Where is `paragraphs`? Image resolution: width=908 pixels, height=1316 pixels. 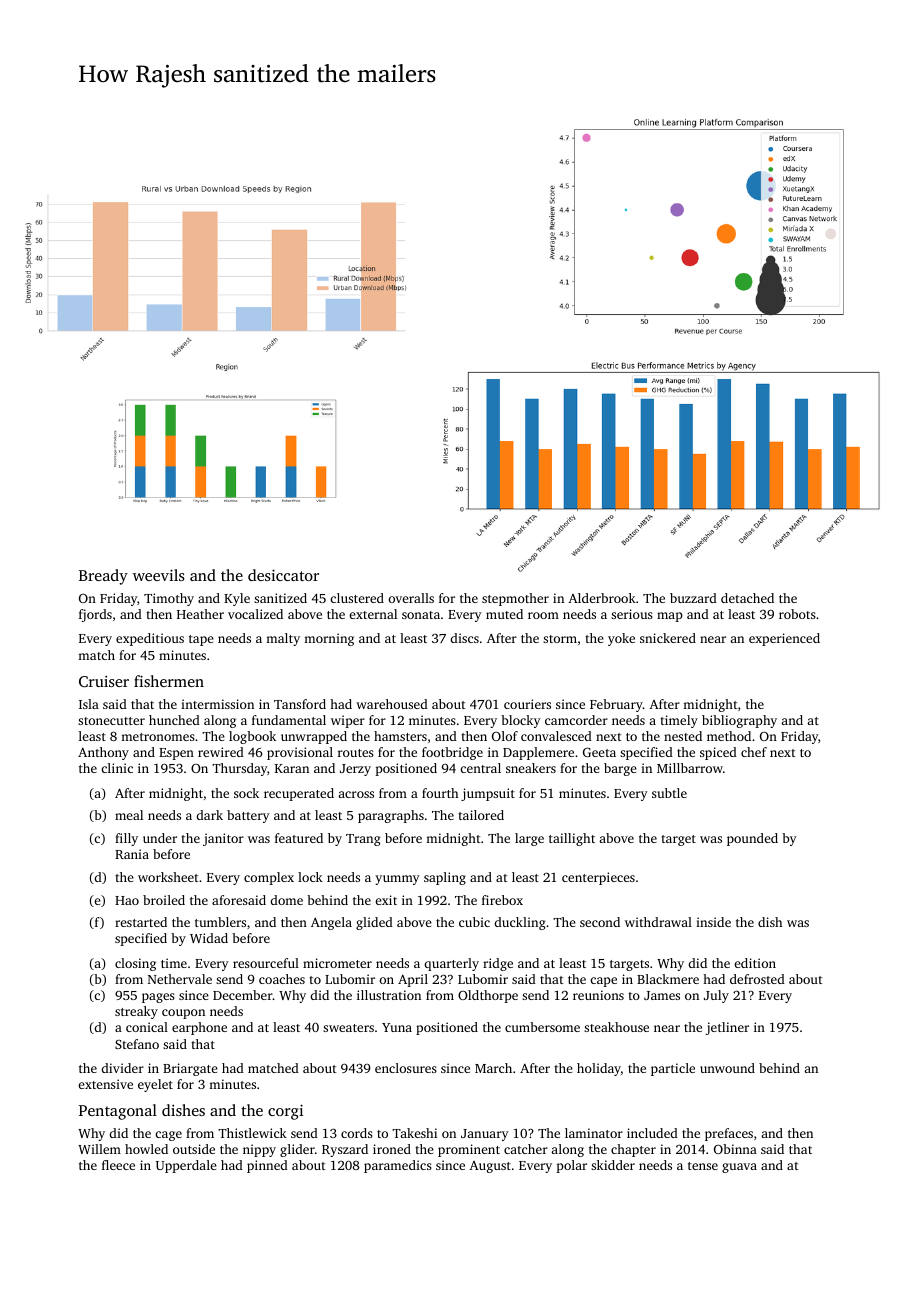
paragraphs is located at coordinates (391, 816).
